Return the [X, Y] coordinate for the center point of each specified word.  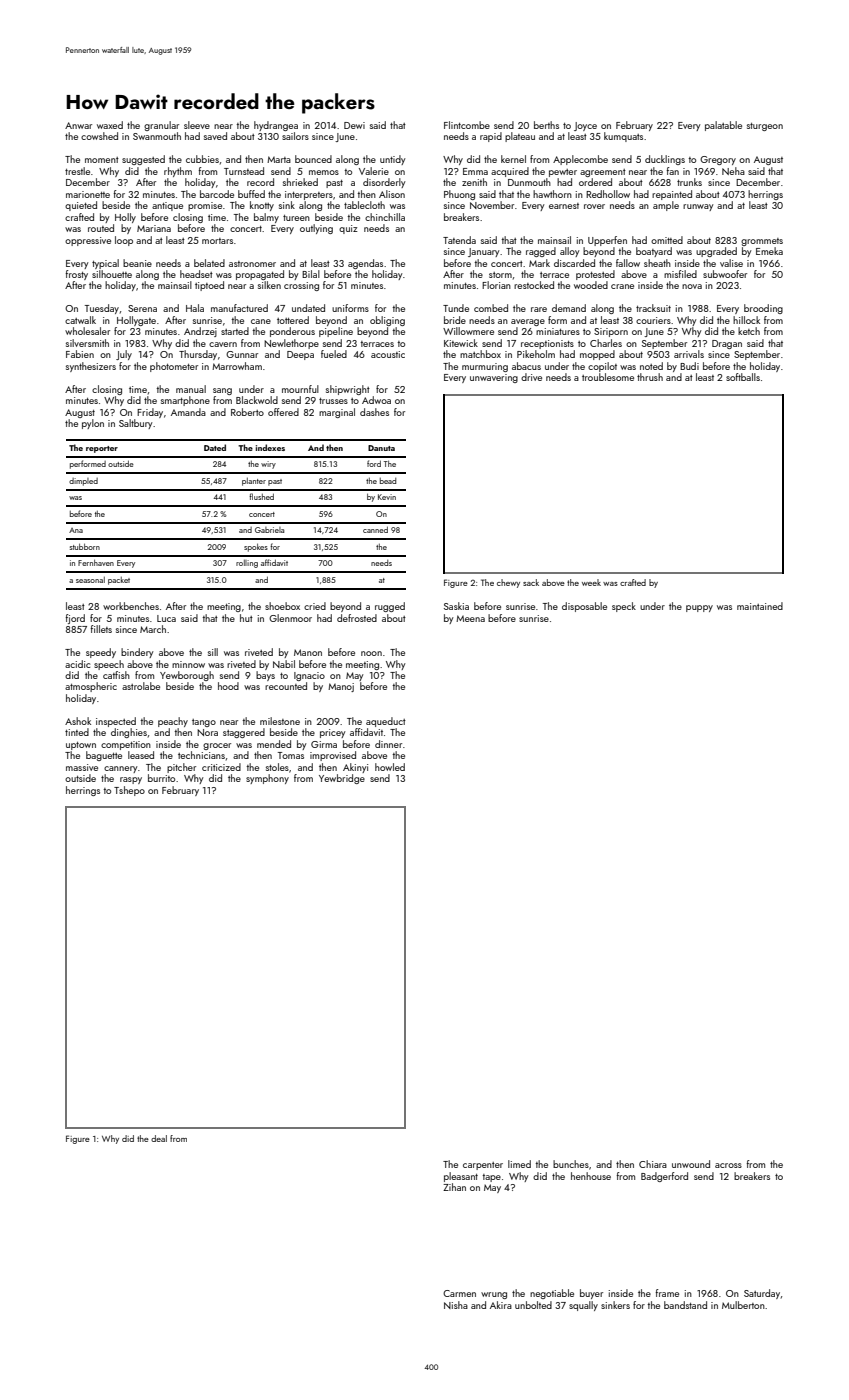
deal [159, 1138]
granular [161, 126]
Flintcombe [467, 125]
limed [519, 1164]
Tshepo [129, 791]
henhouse [591, 1176]
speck [624, 607]
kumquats [623, 137]
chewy [508, 583]
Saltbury [135, 424]
